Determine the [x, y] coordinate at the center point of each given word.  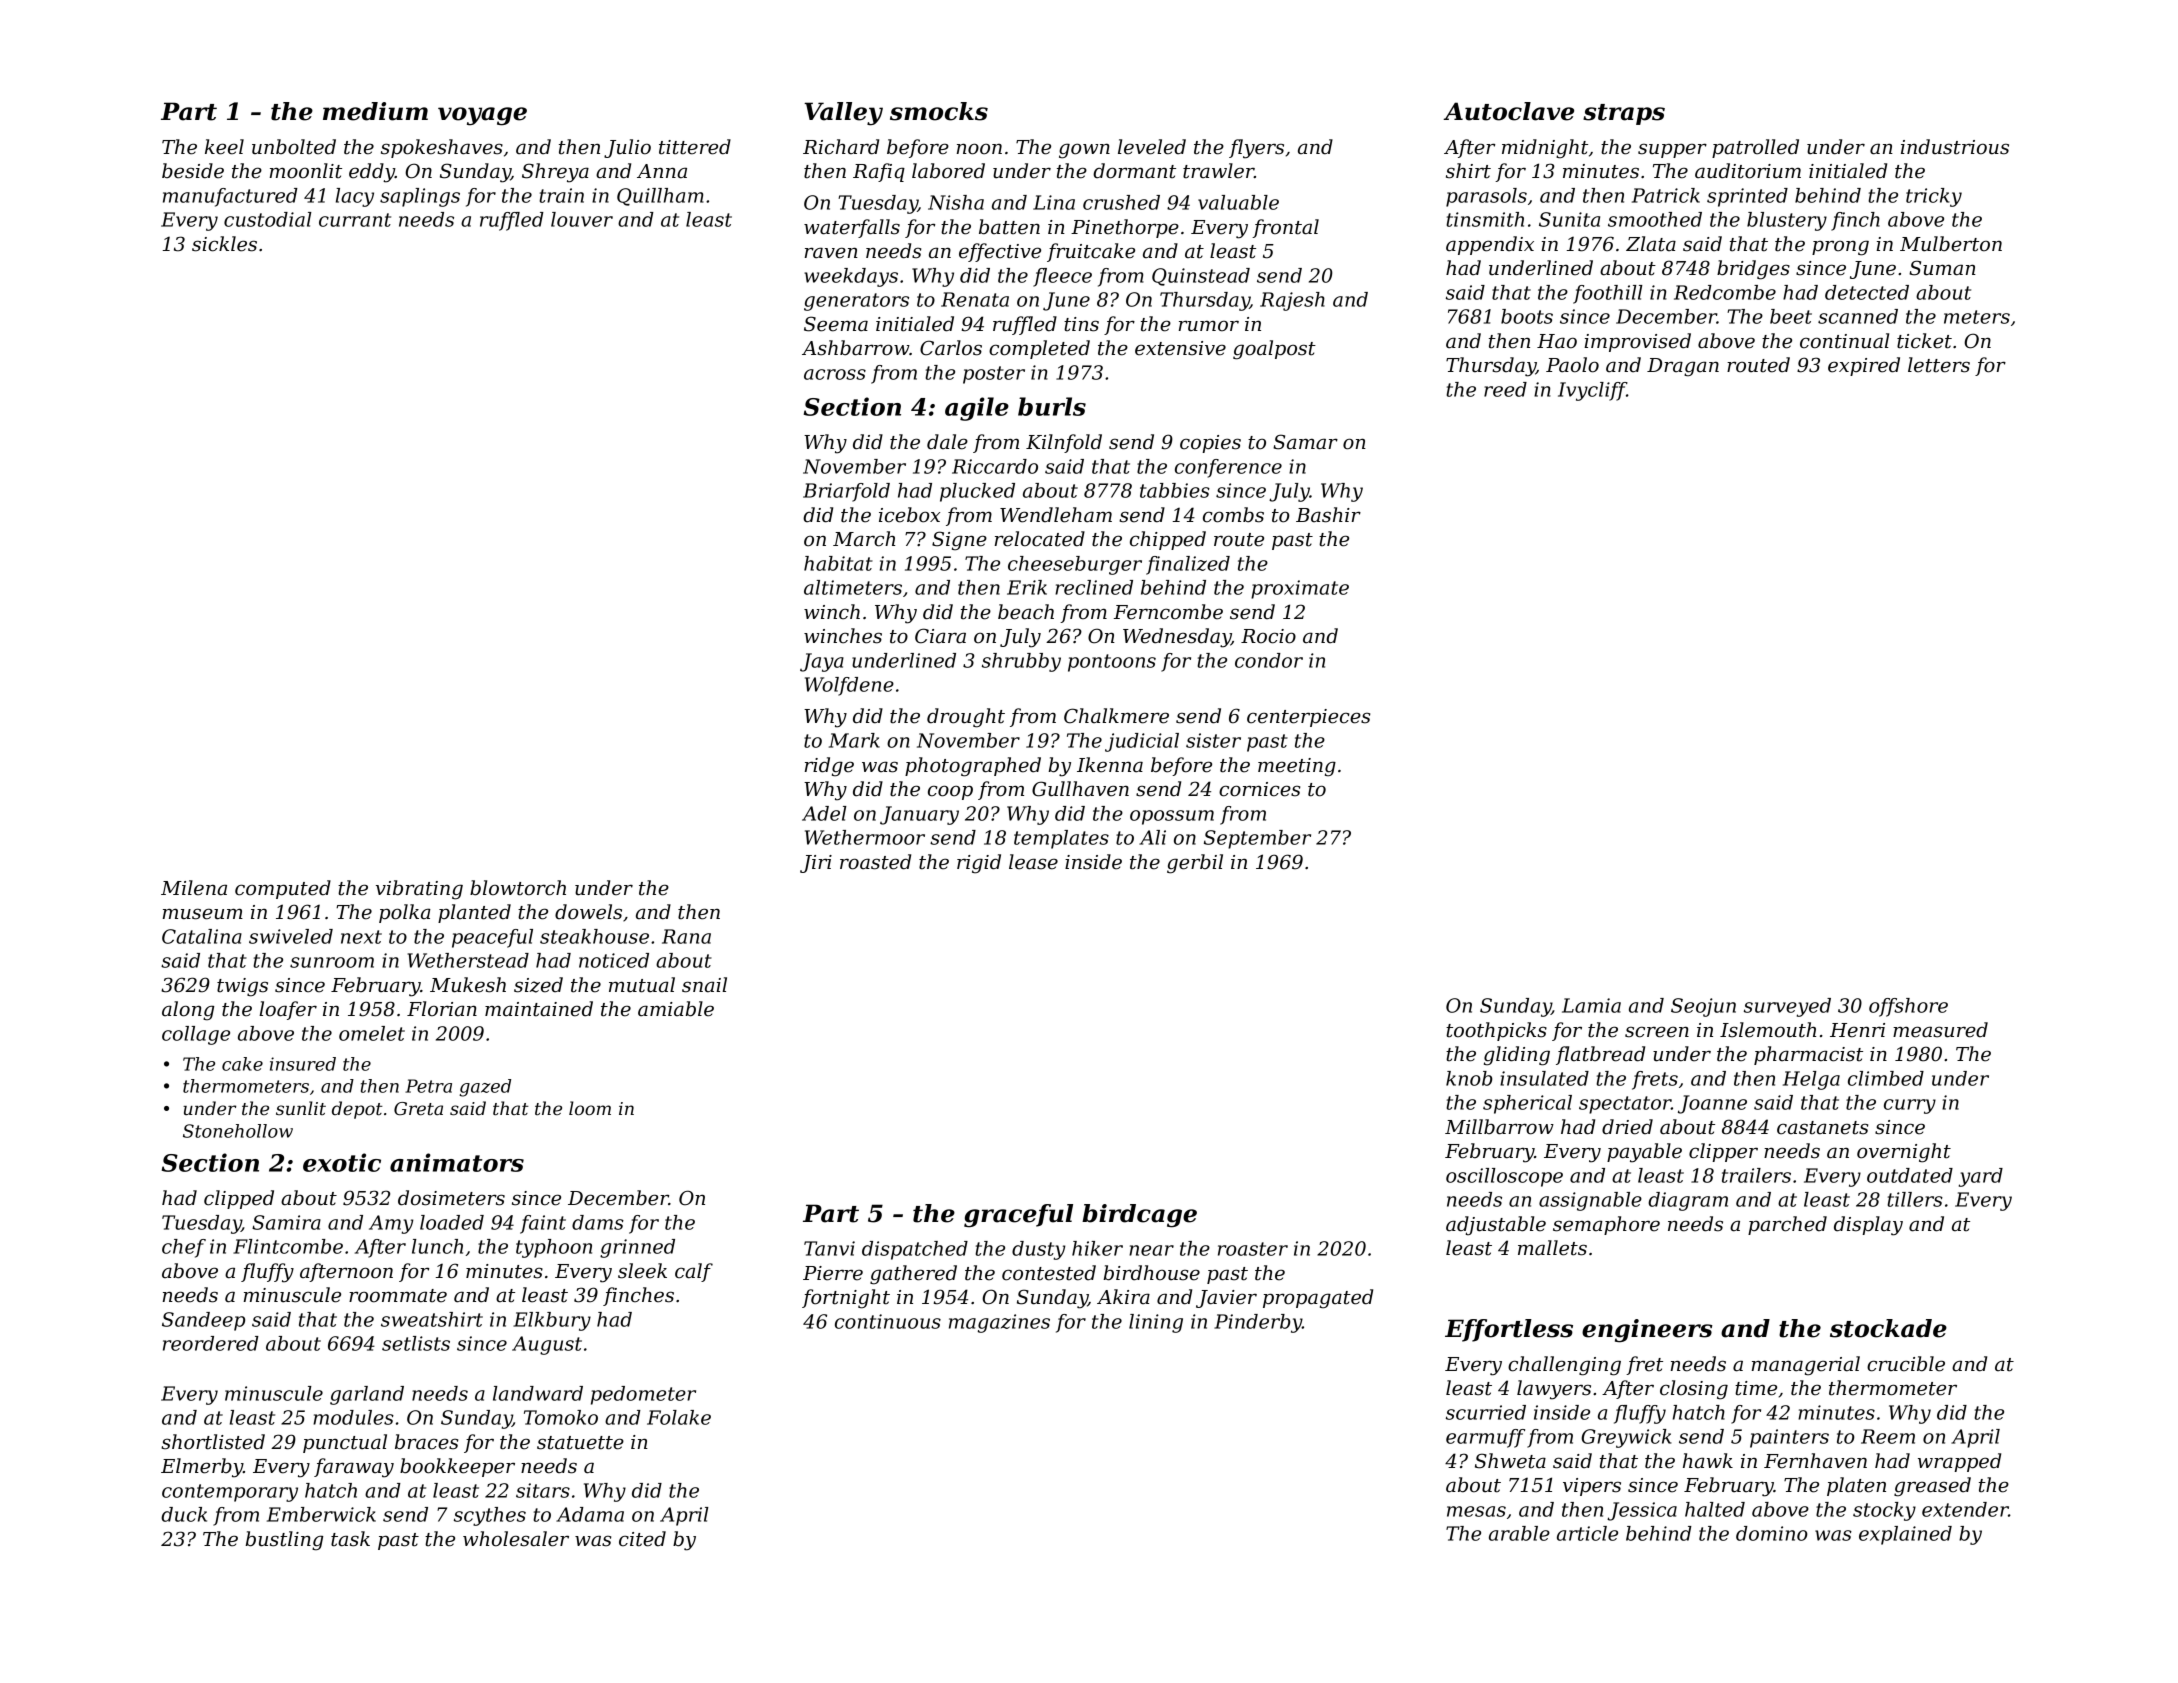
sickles [224, 244]
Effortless [1509, 1330]
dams [598, 1222]
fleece [1062, 277]
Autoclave [1508, 111]
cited [642, 1539]
